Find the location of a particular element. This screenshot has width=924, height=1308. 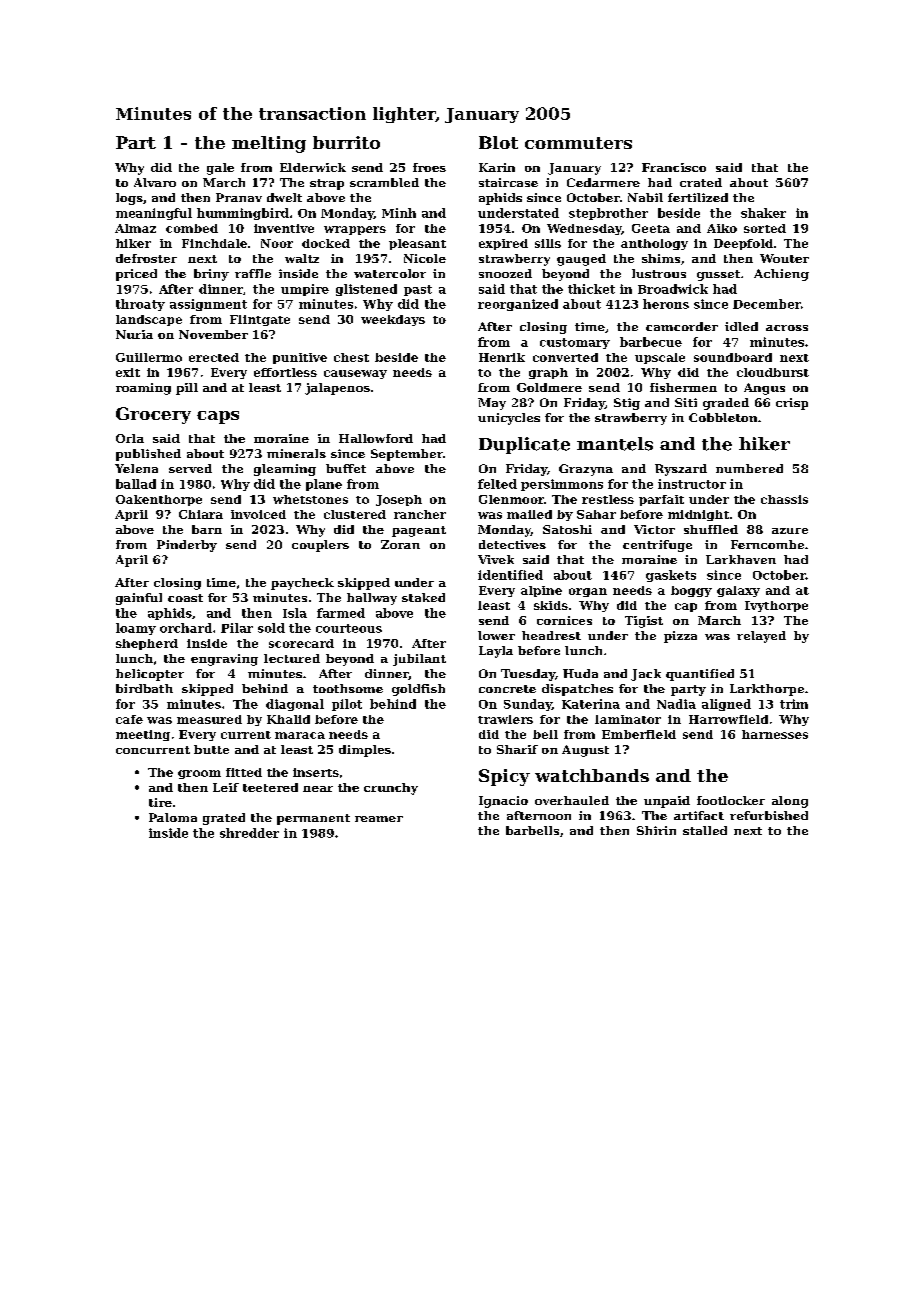

pill is located at coordinates (187, 389).
